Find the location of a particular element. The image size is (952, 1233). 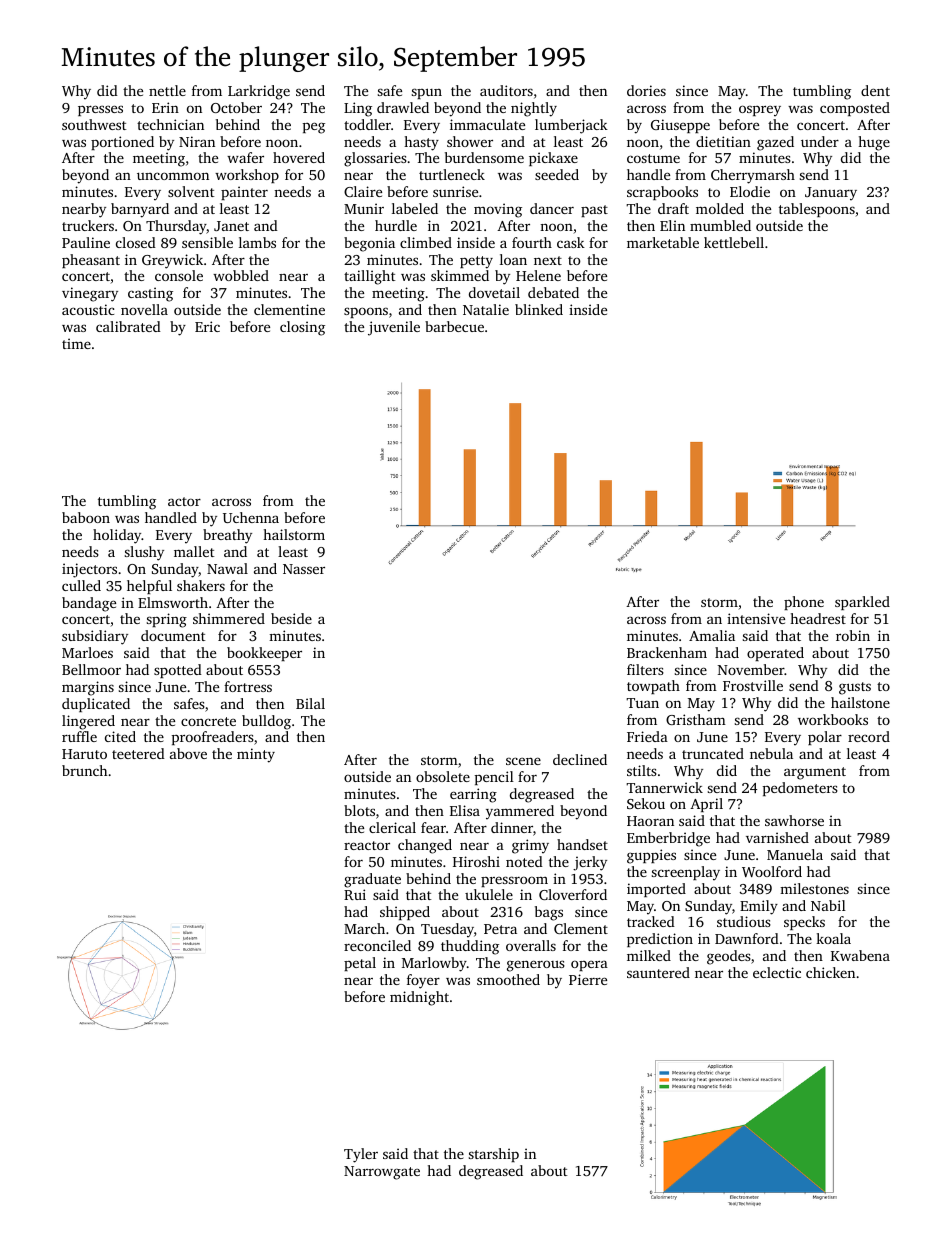

Narrowgate is located at coordinates (382, 1173).
